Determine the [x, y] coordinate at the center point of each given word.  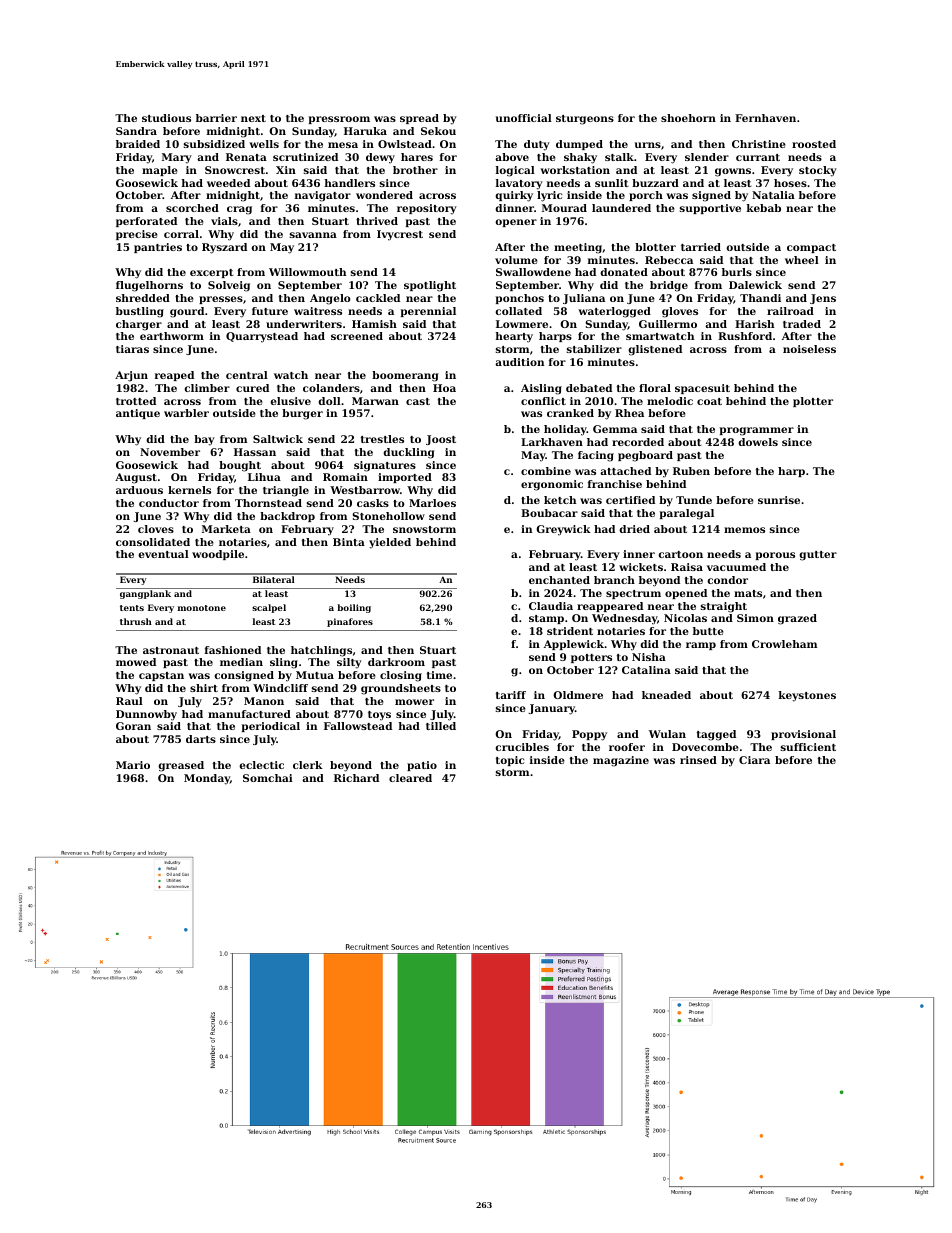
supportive [710, 209]
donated [624, 272]
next [253, 118]
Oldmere [578, 695]
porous [775, 556]
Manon [264, 701]
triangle [286, 491]
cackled [378, 298]
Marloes [432, 503]
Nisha [649, 657]
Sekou [438, 131]
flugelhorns [149, 286]
